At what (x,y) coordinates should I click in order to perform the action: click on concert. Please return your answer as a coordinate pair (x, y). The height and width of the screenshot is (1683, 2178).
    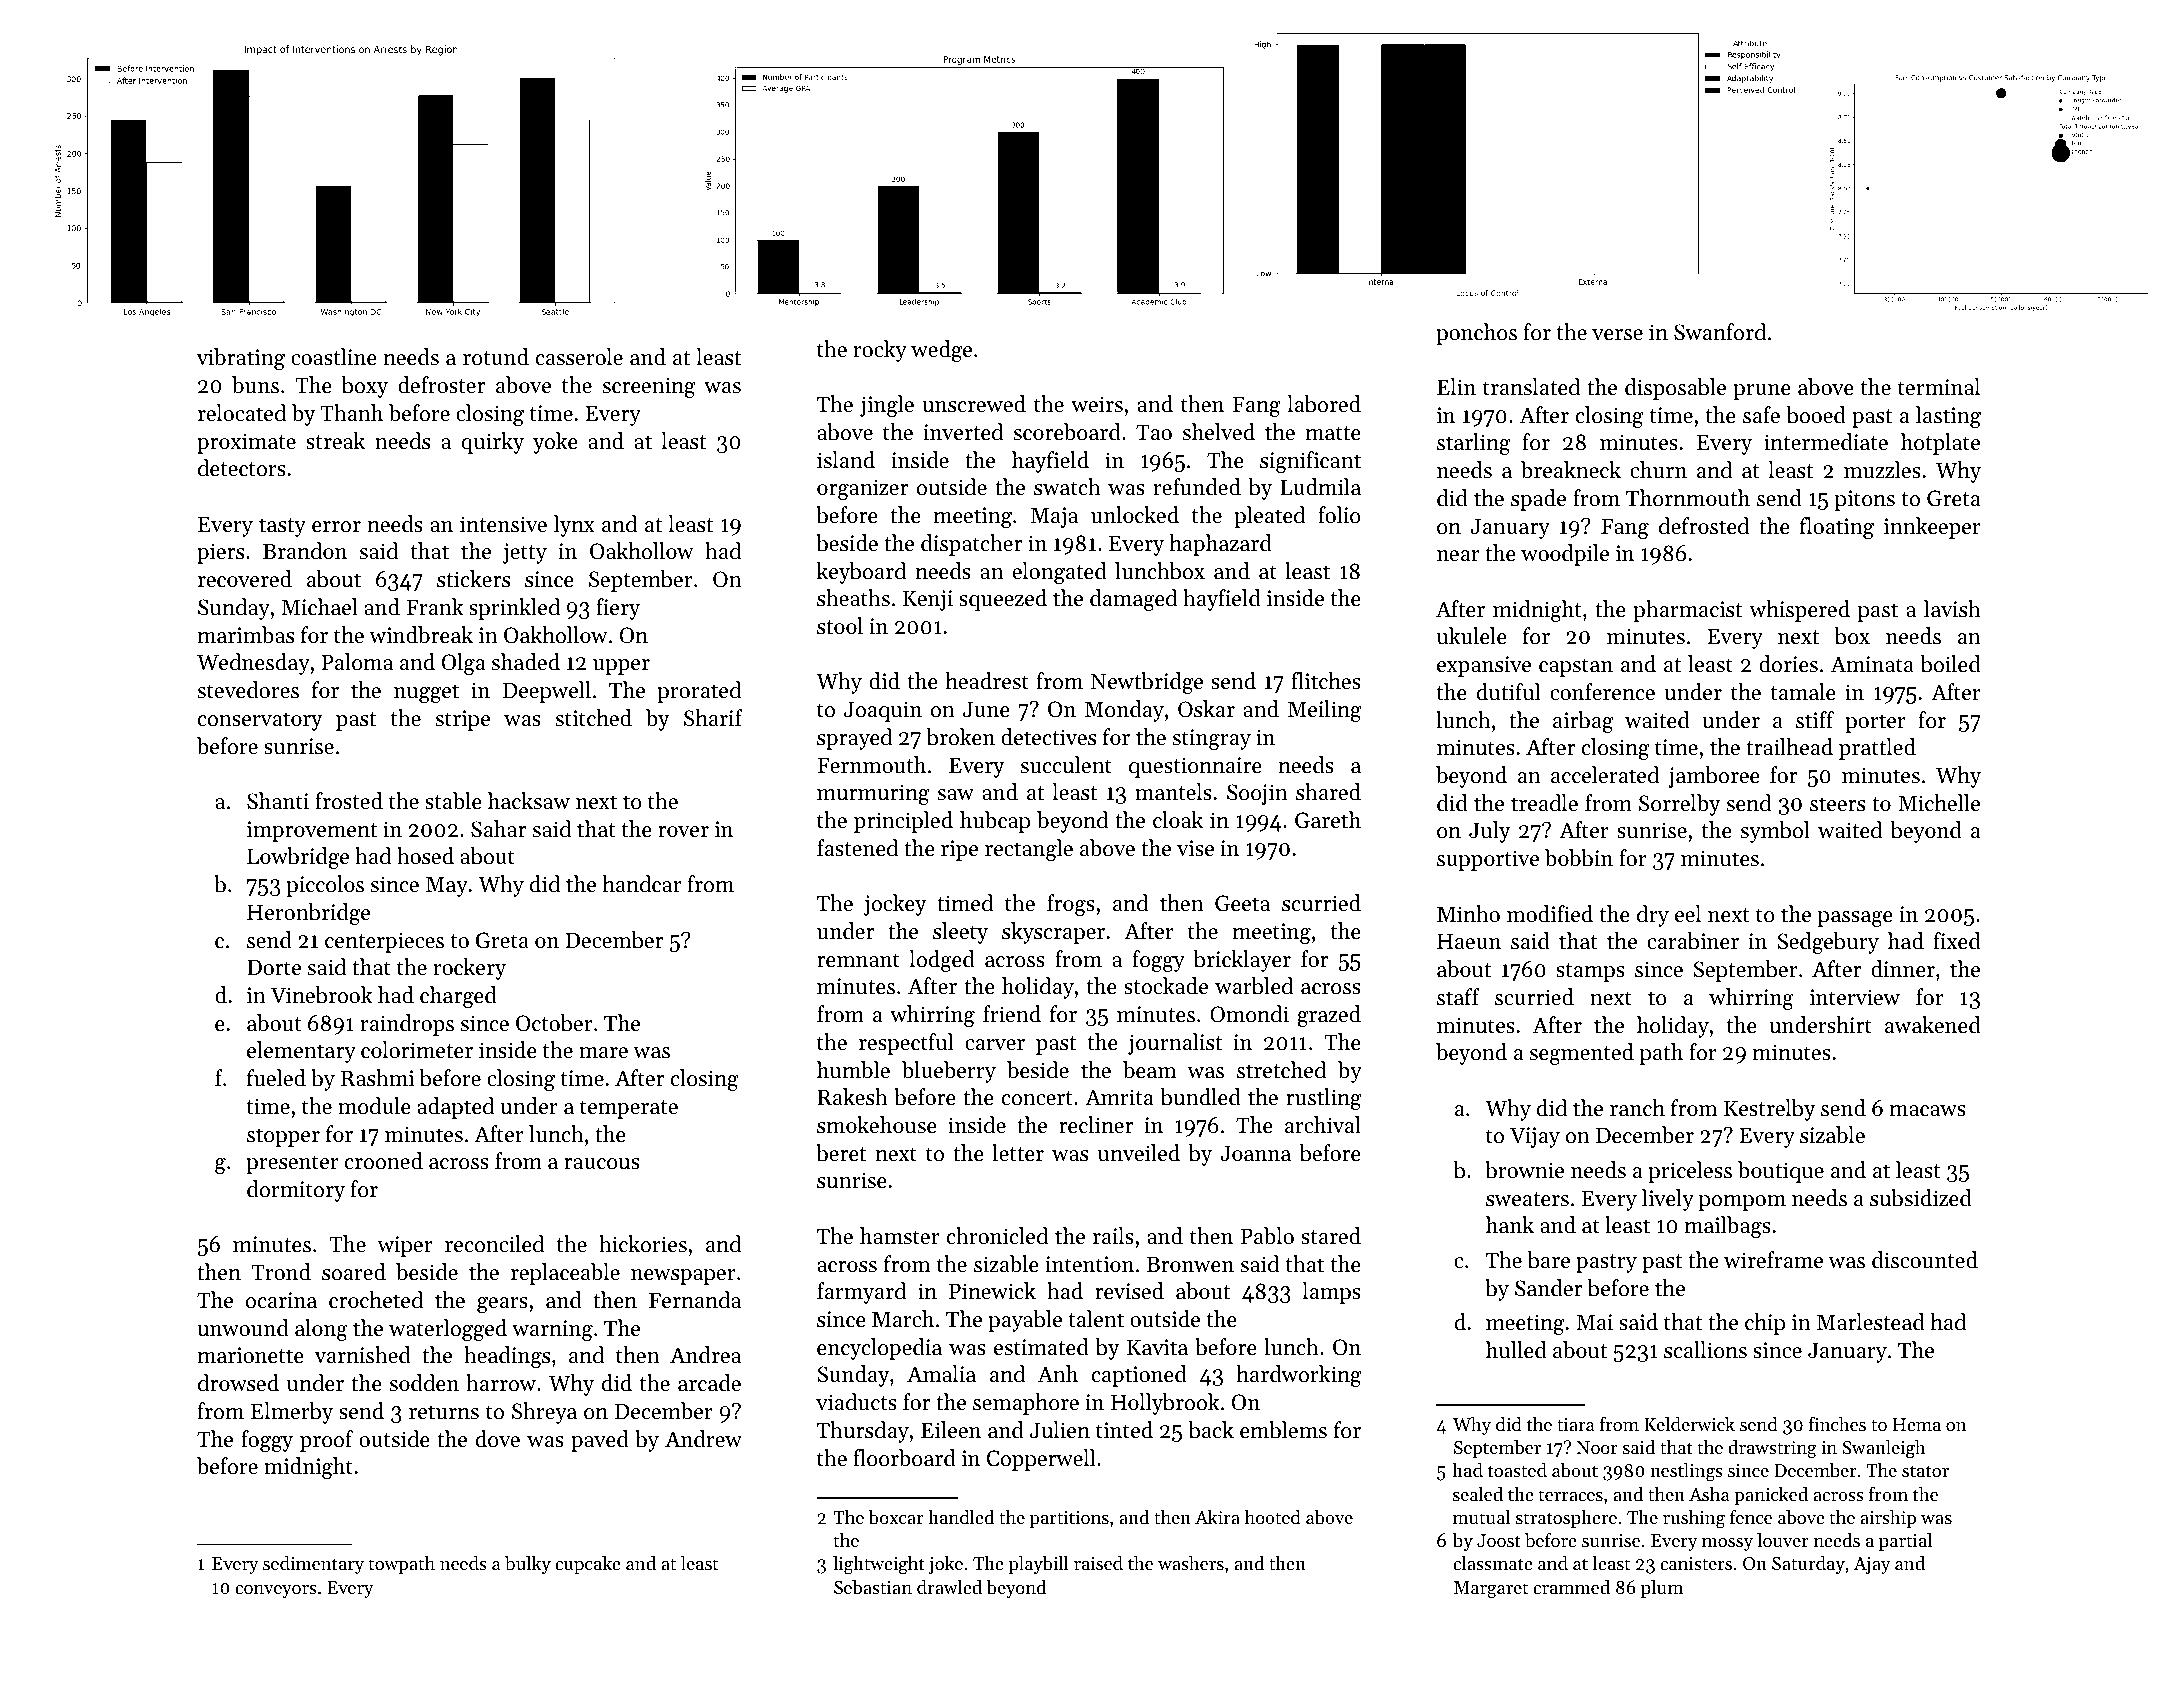
    Looking at the image, I should click on (1037, 1098).
